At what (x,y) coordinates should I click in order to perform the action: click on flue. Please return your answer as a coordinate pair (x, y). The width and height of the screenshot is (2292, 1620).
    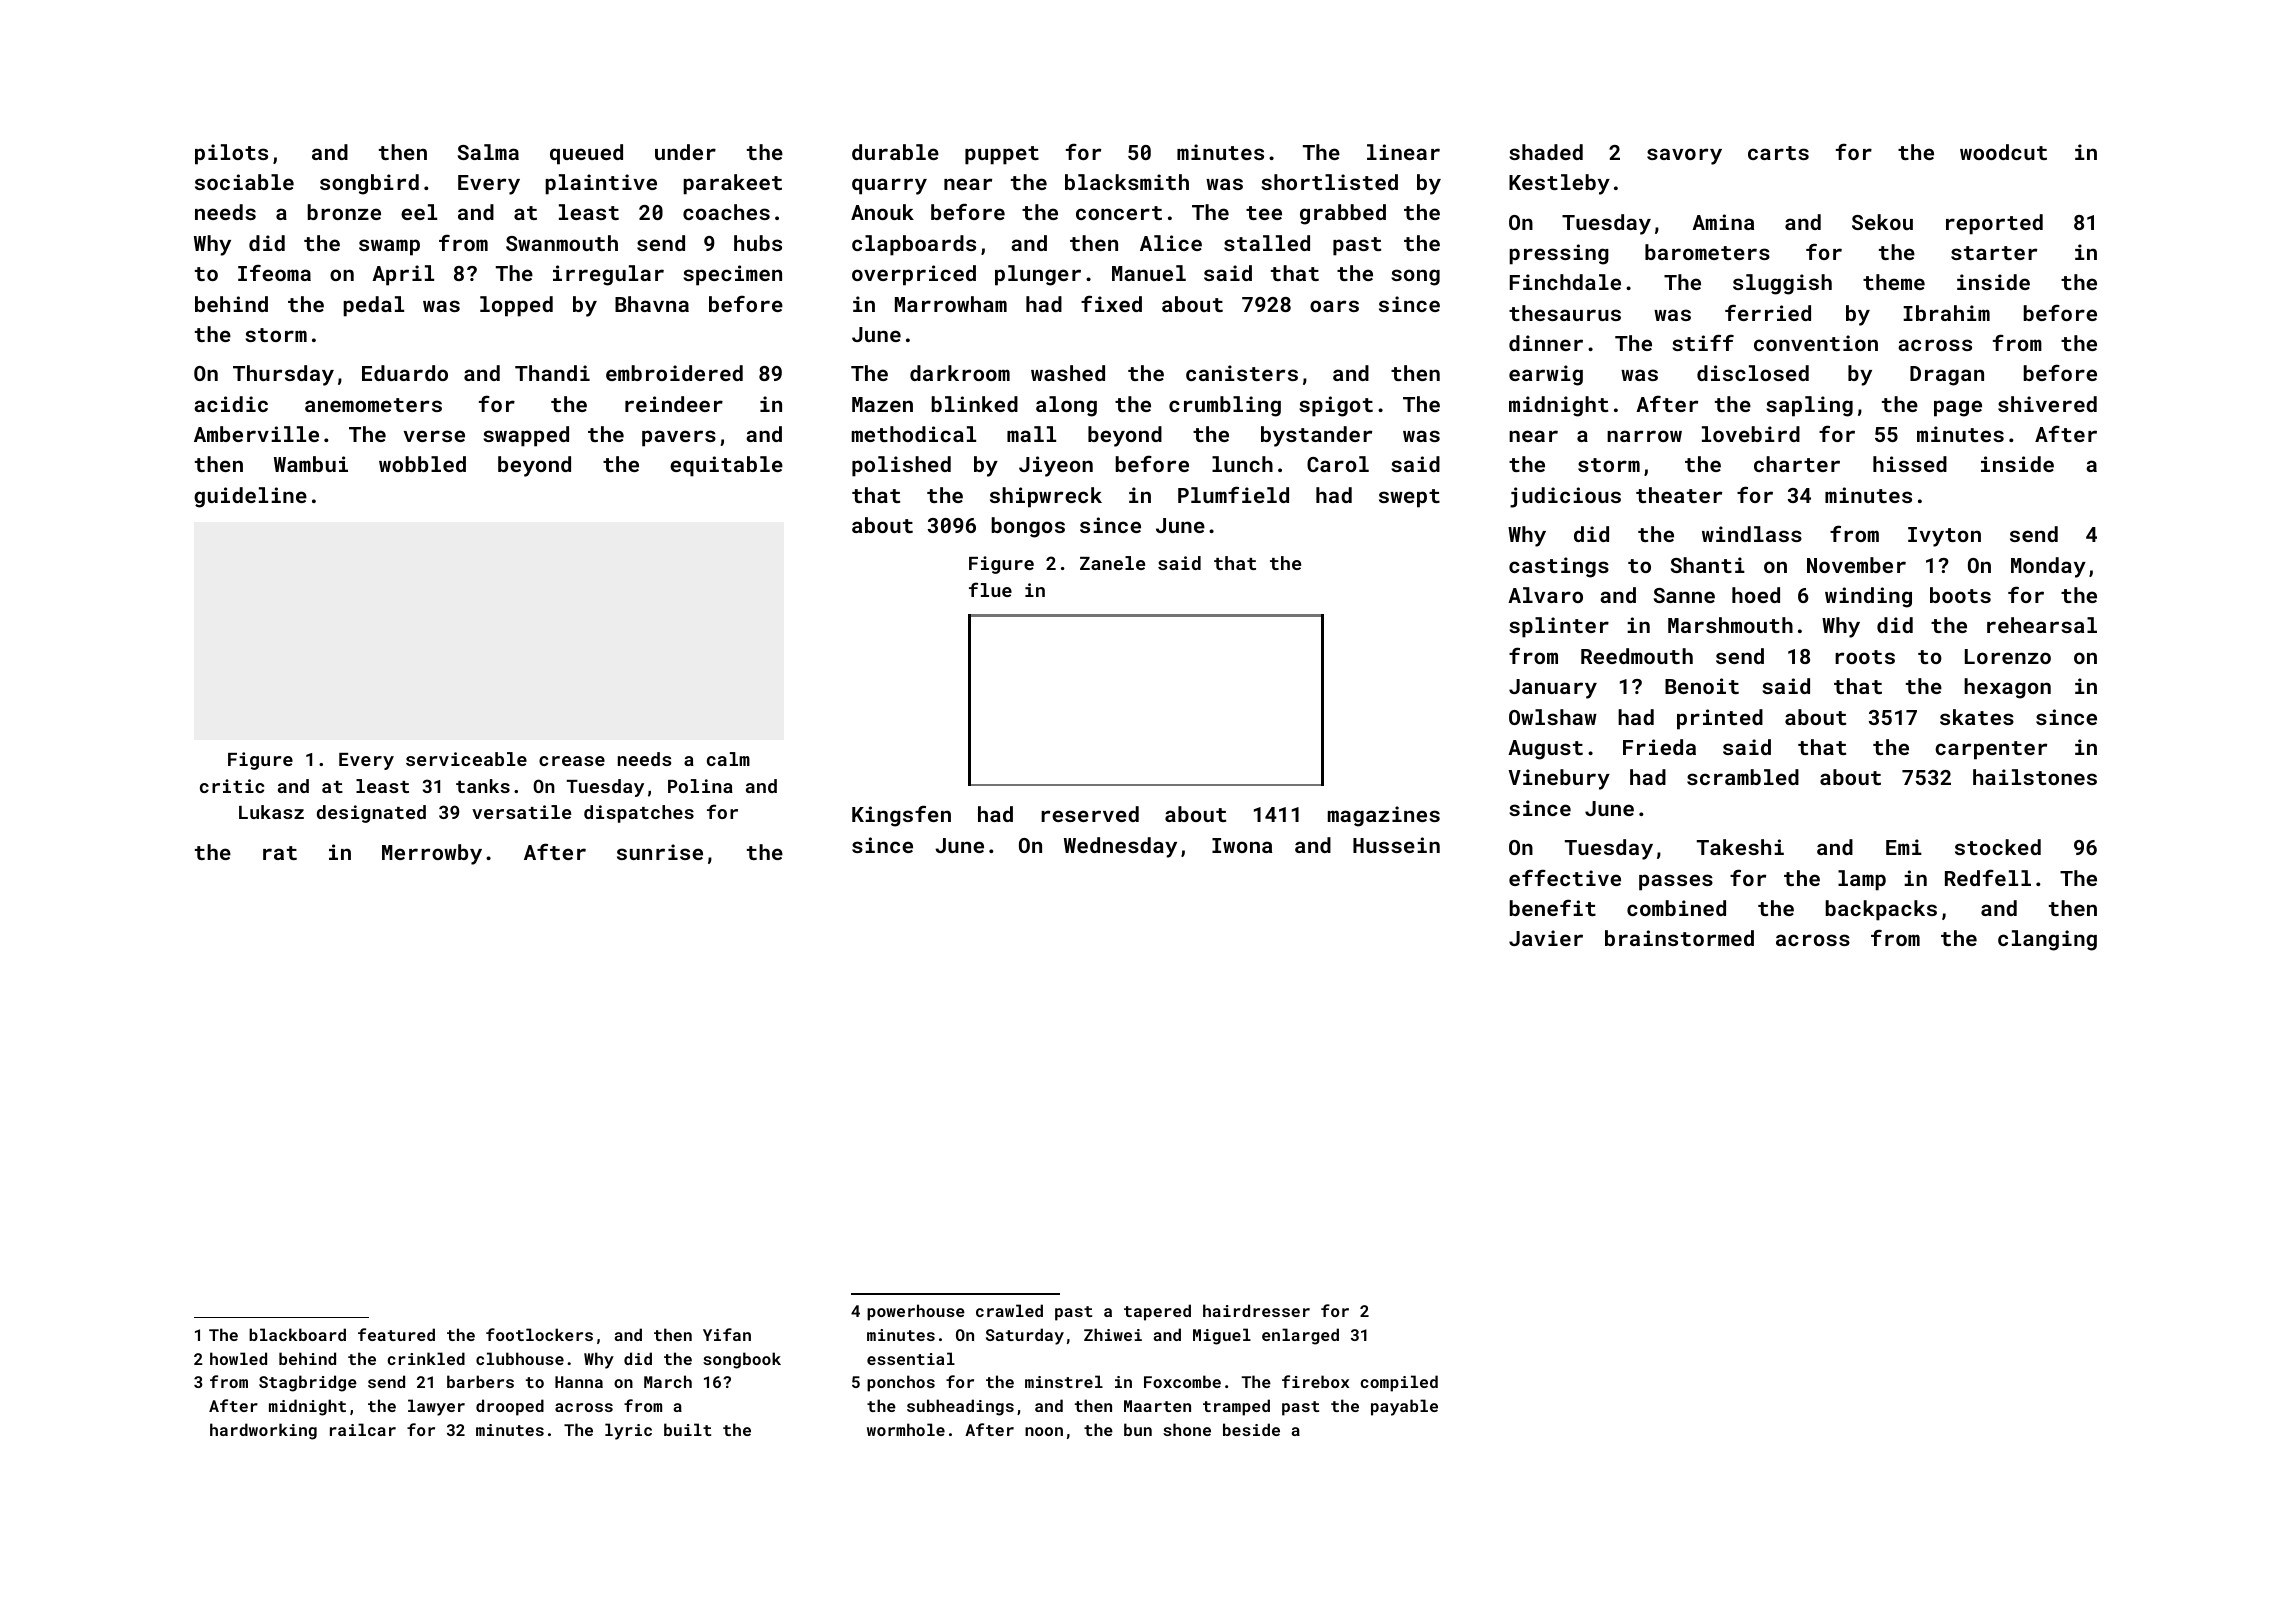
    Looking at the image, I should click on (990, 589).
